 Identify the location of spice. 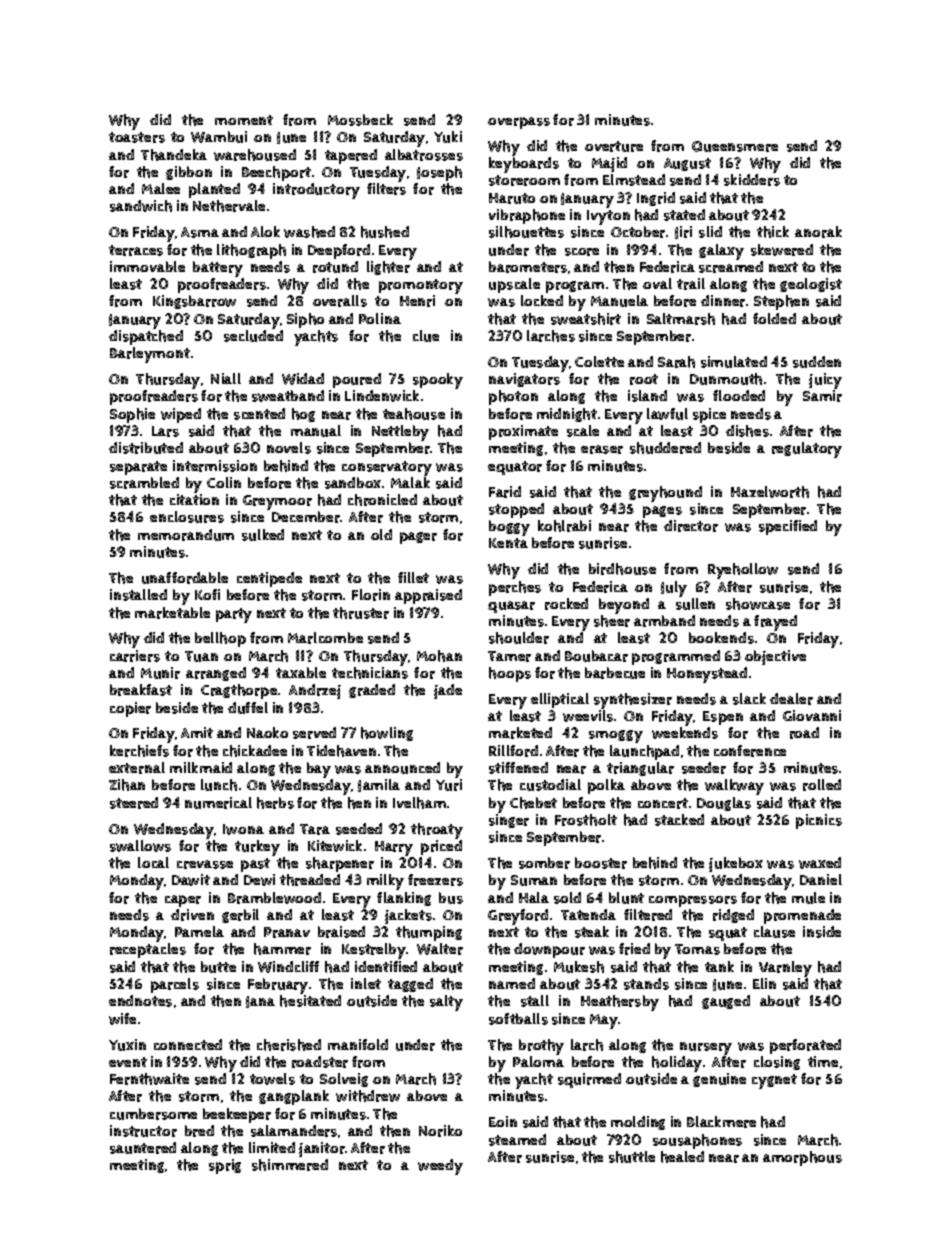
(709, 415).
